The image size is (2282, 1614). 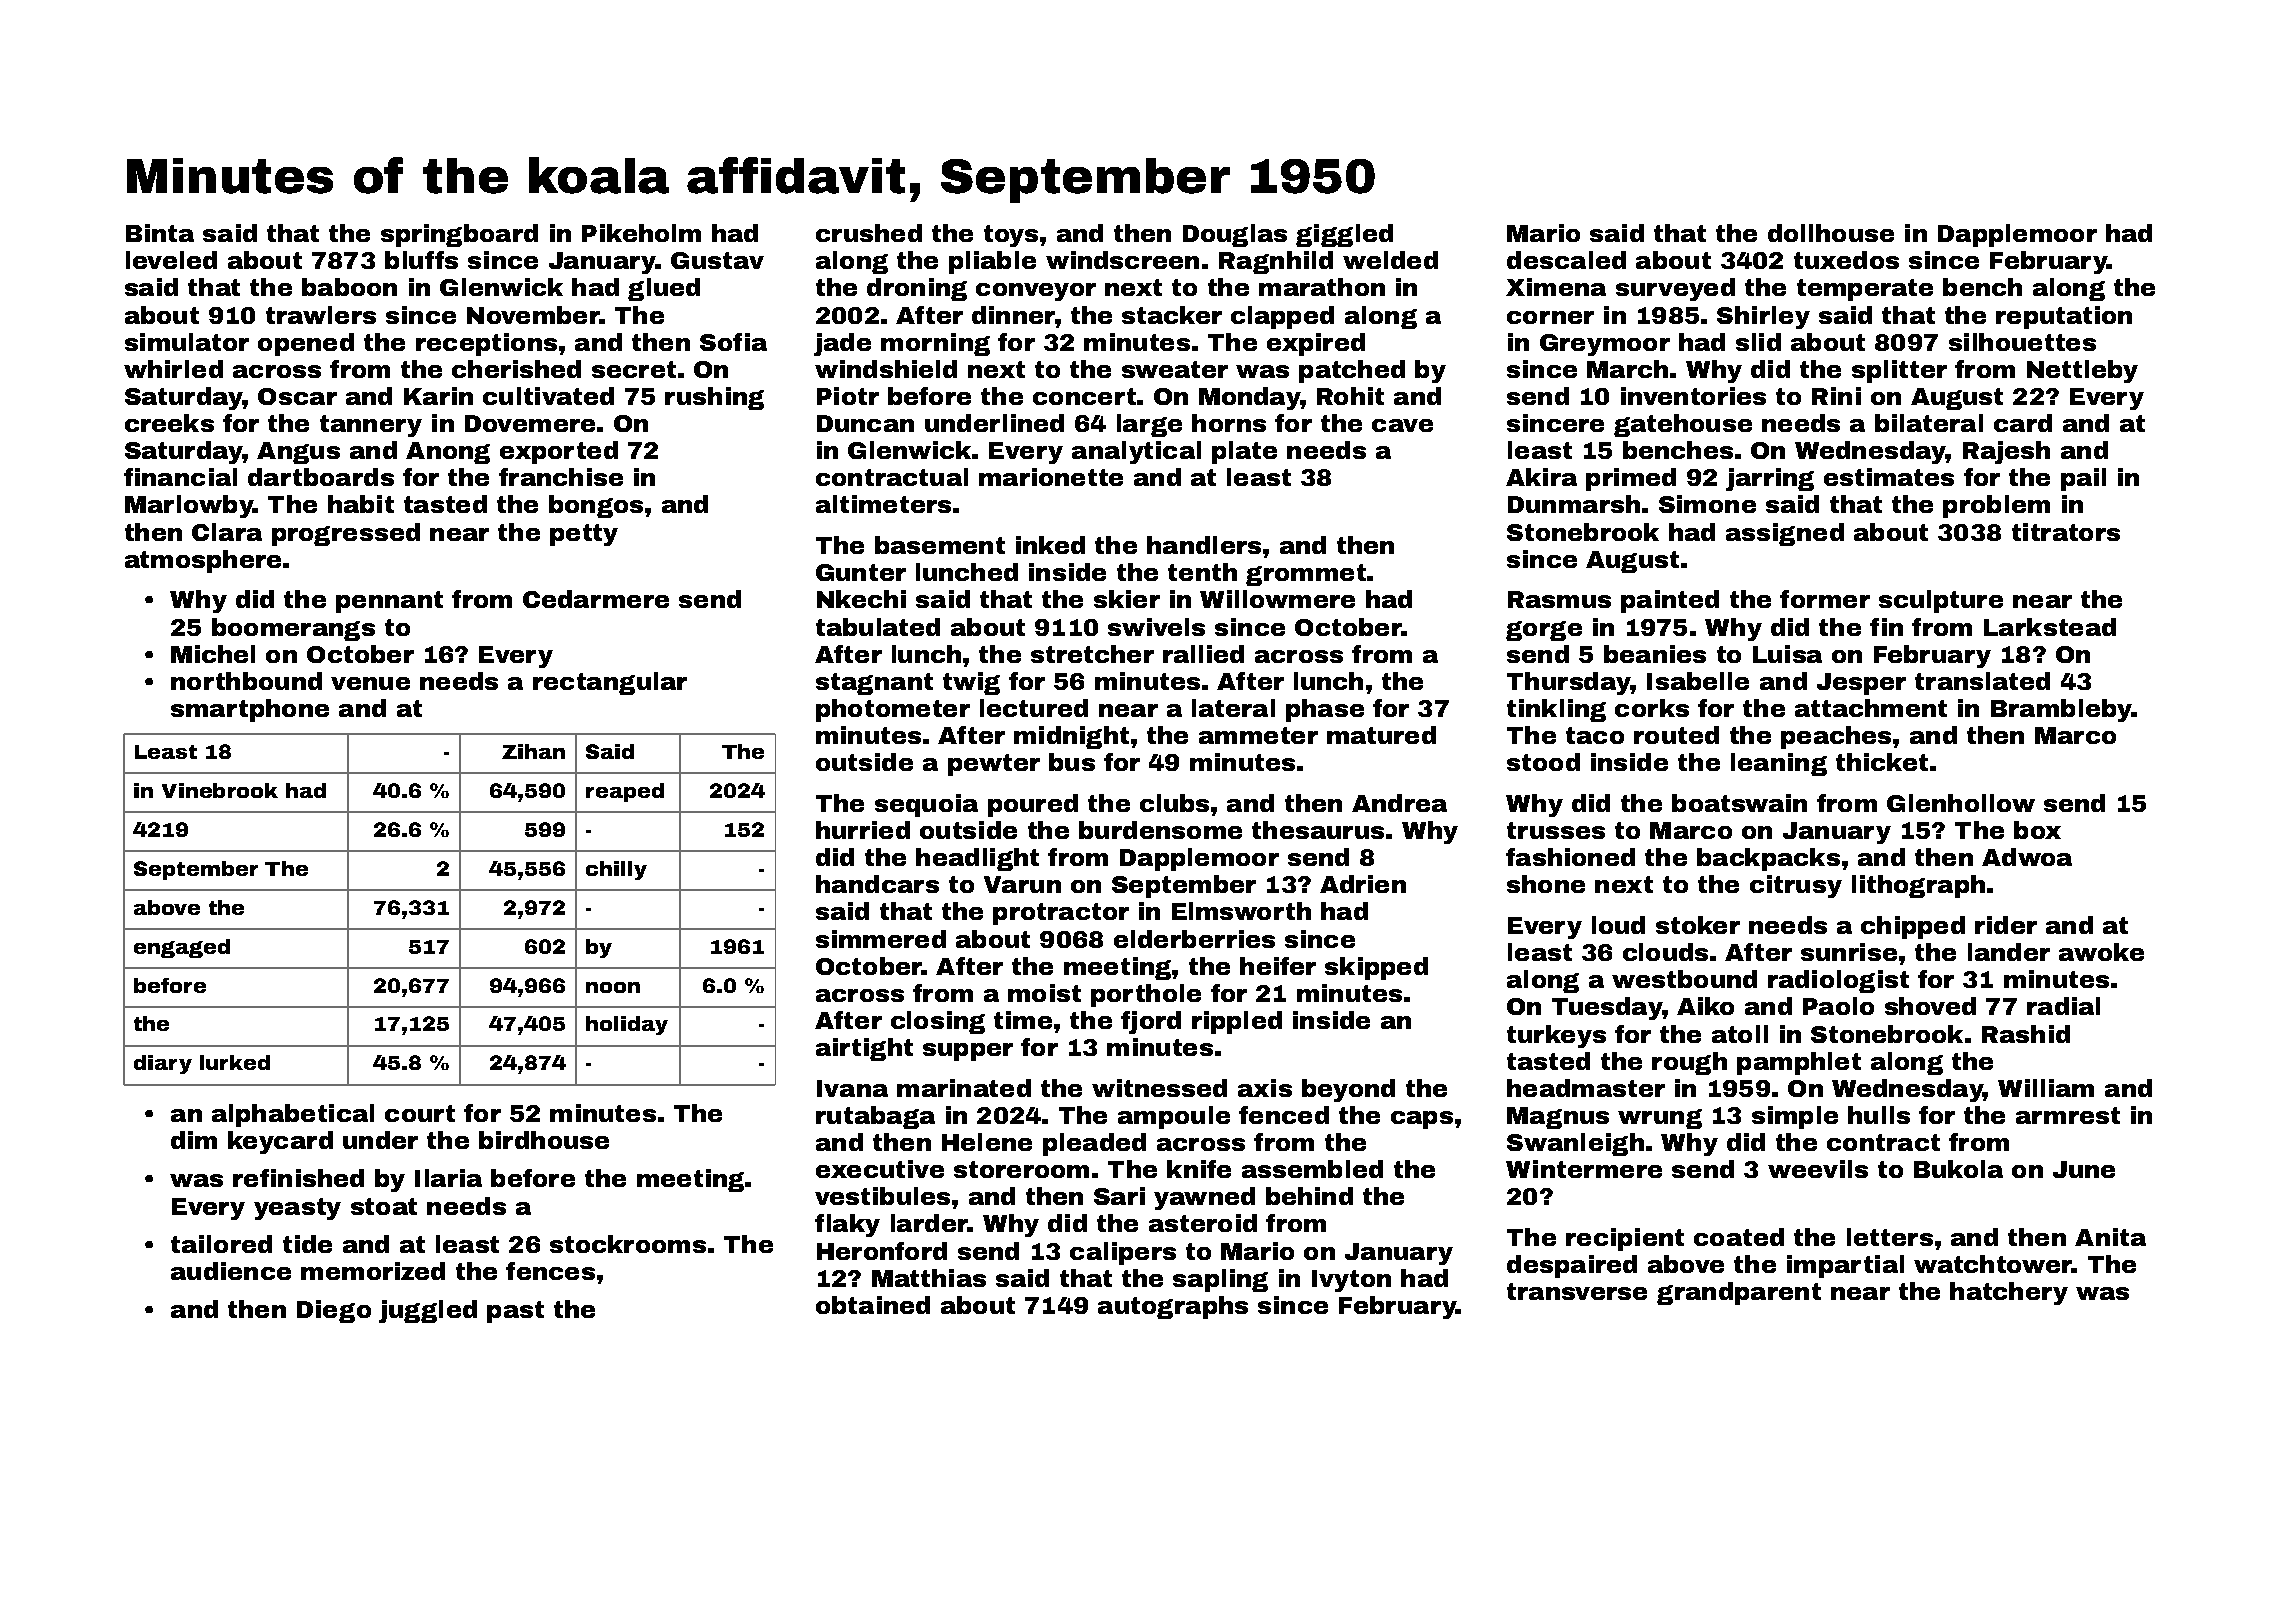 I want to click on skier, so click(x=1127, y=599).
